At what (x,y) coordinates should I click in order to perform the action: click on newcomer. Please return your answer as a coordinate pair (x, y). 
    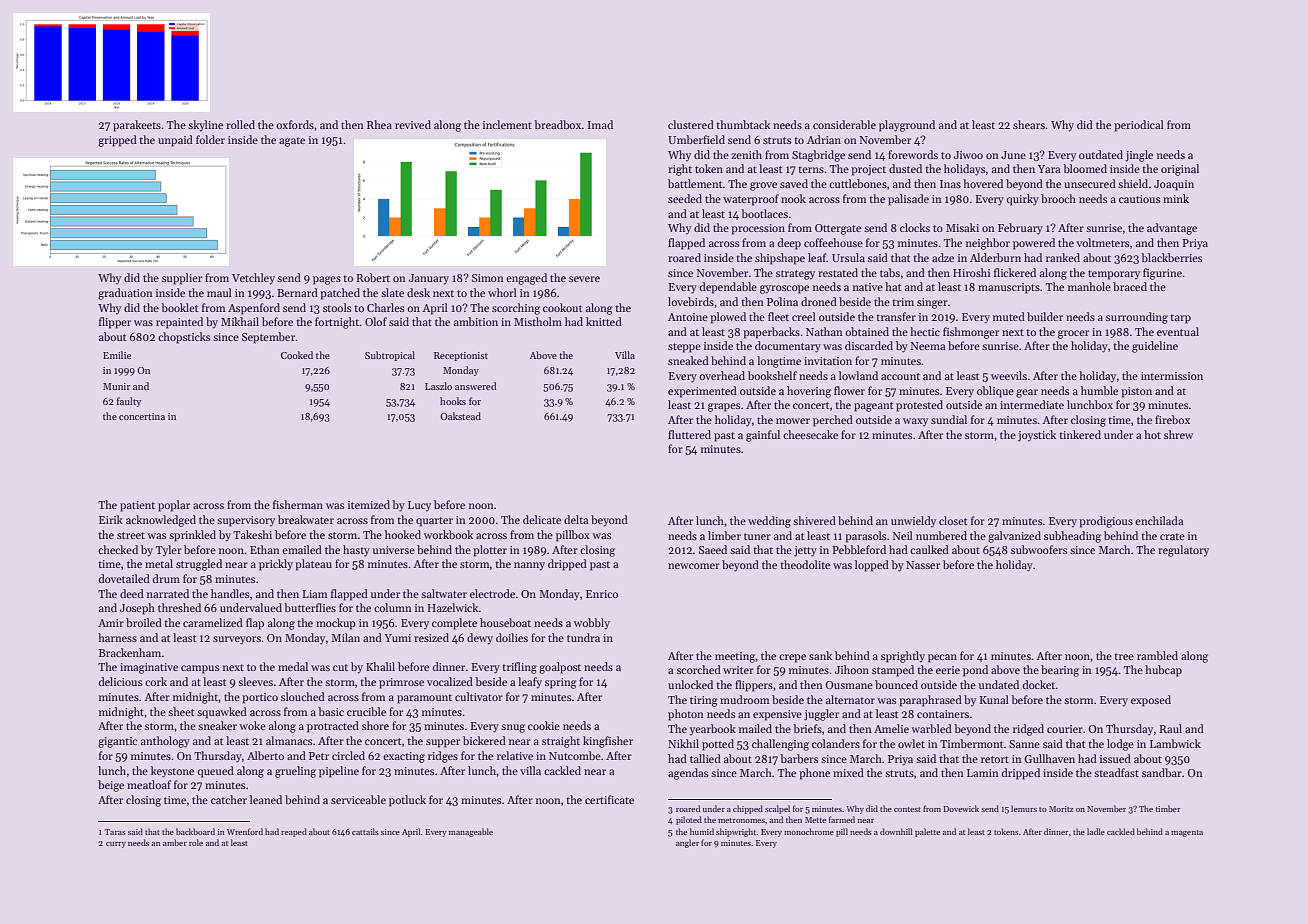
    Looking at the image, I should click on (694, 566).
